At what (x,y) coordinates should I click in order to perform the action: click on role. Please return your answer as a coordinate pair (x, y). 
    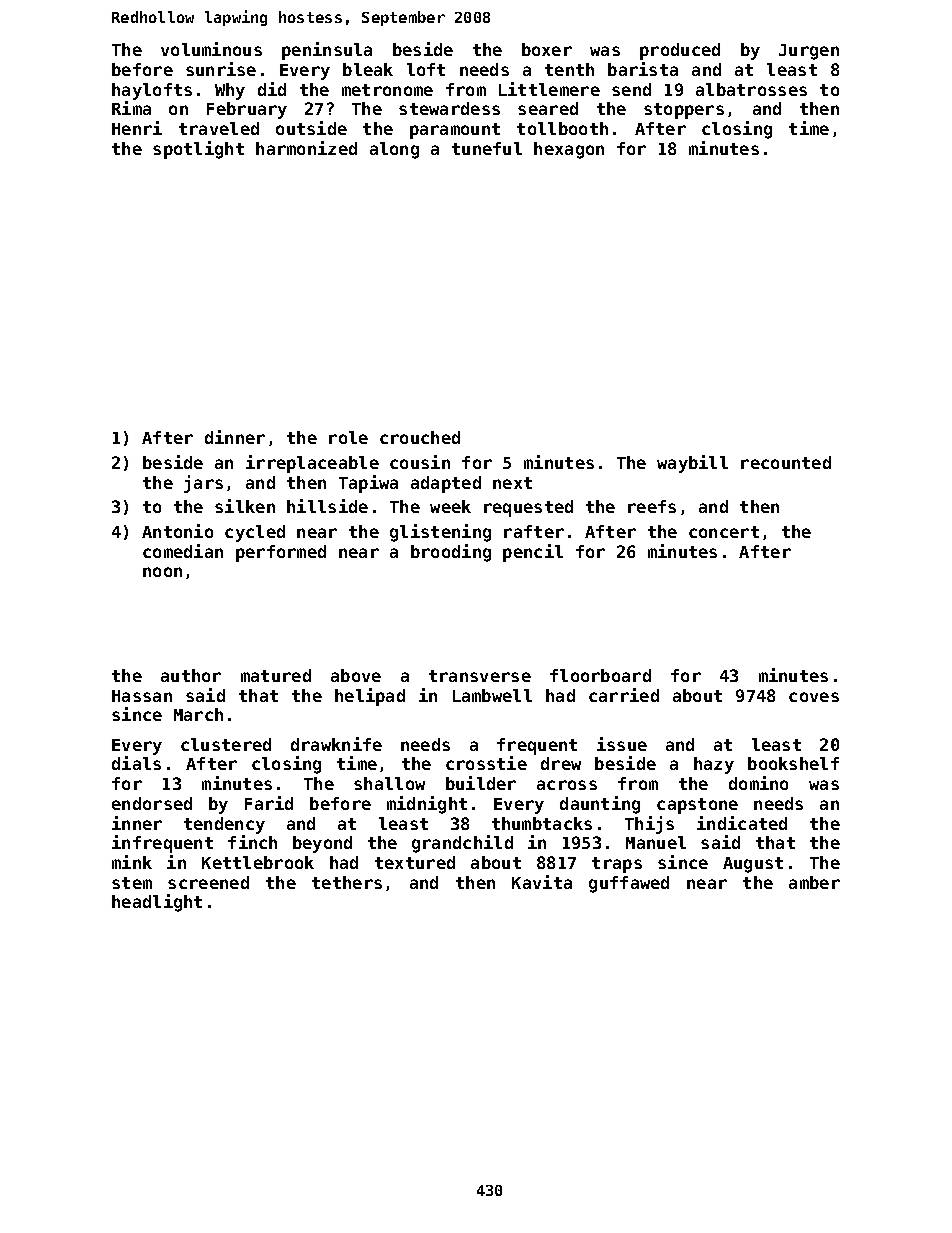
    Looking at the image, I should click on (348, 437).
